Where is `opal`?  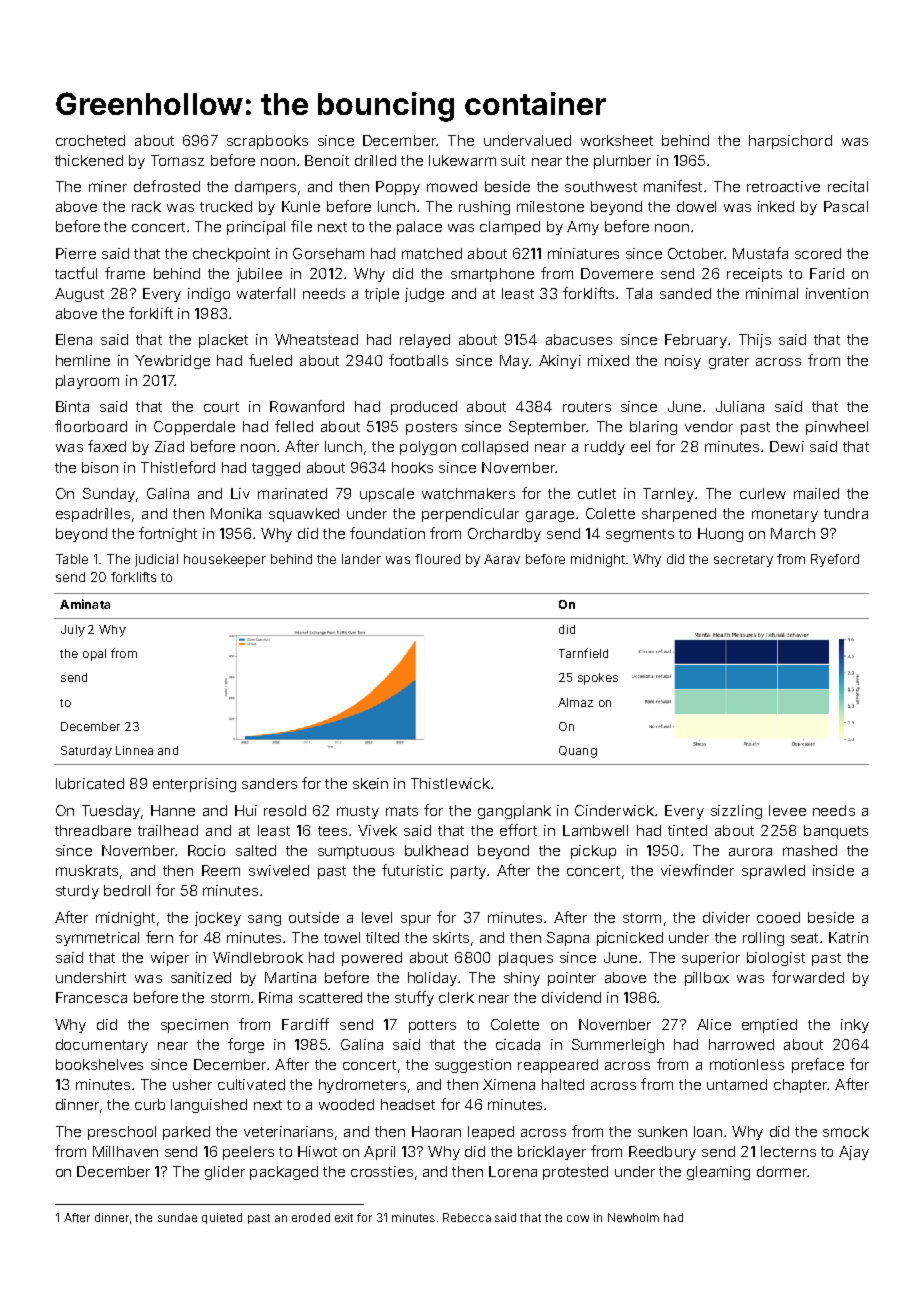 opal is located at coordinates (94, 655).
